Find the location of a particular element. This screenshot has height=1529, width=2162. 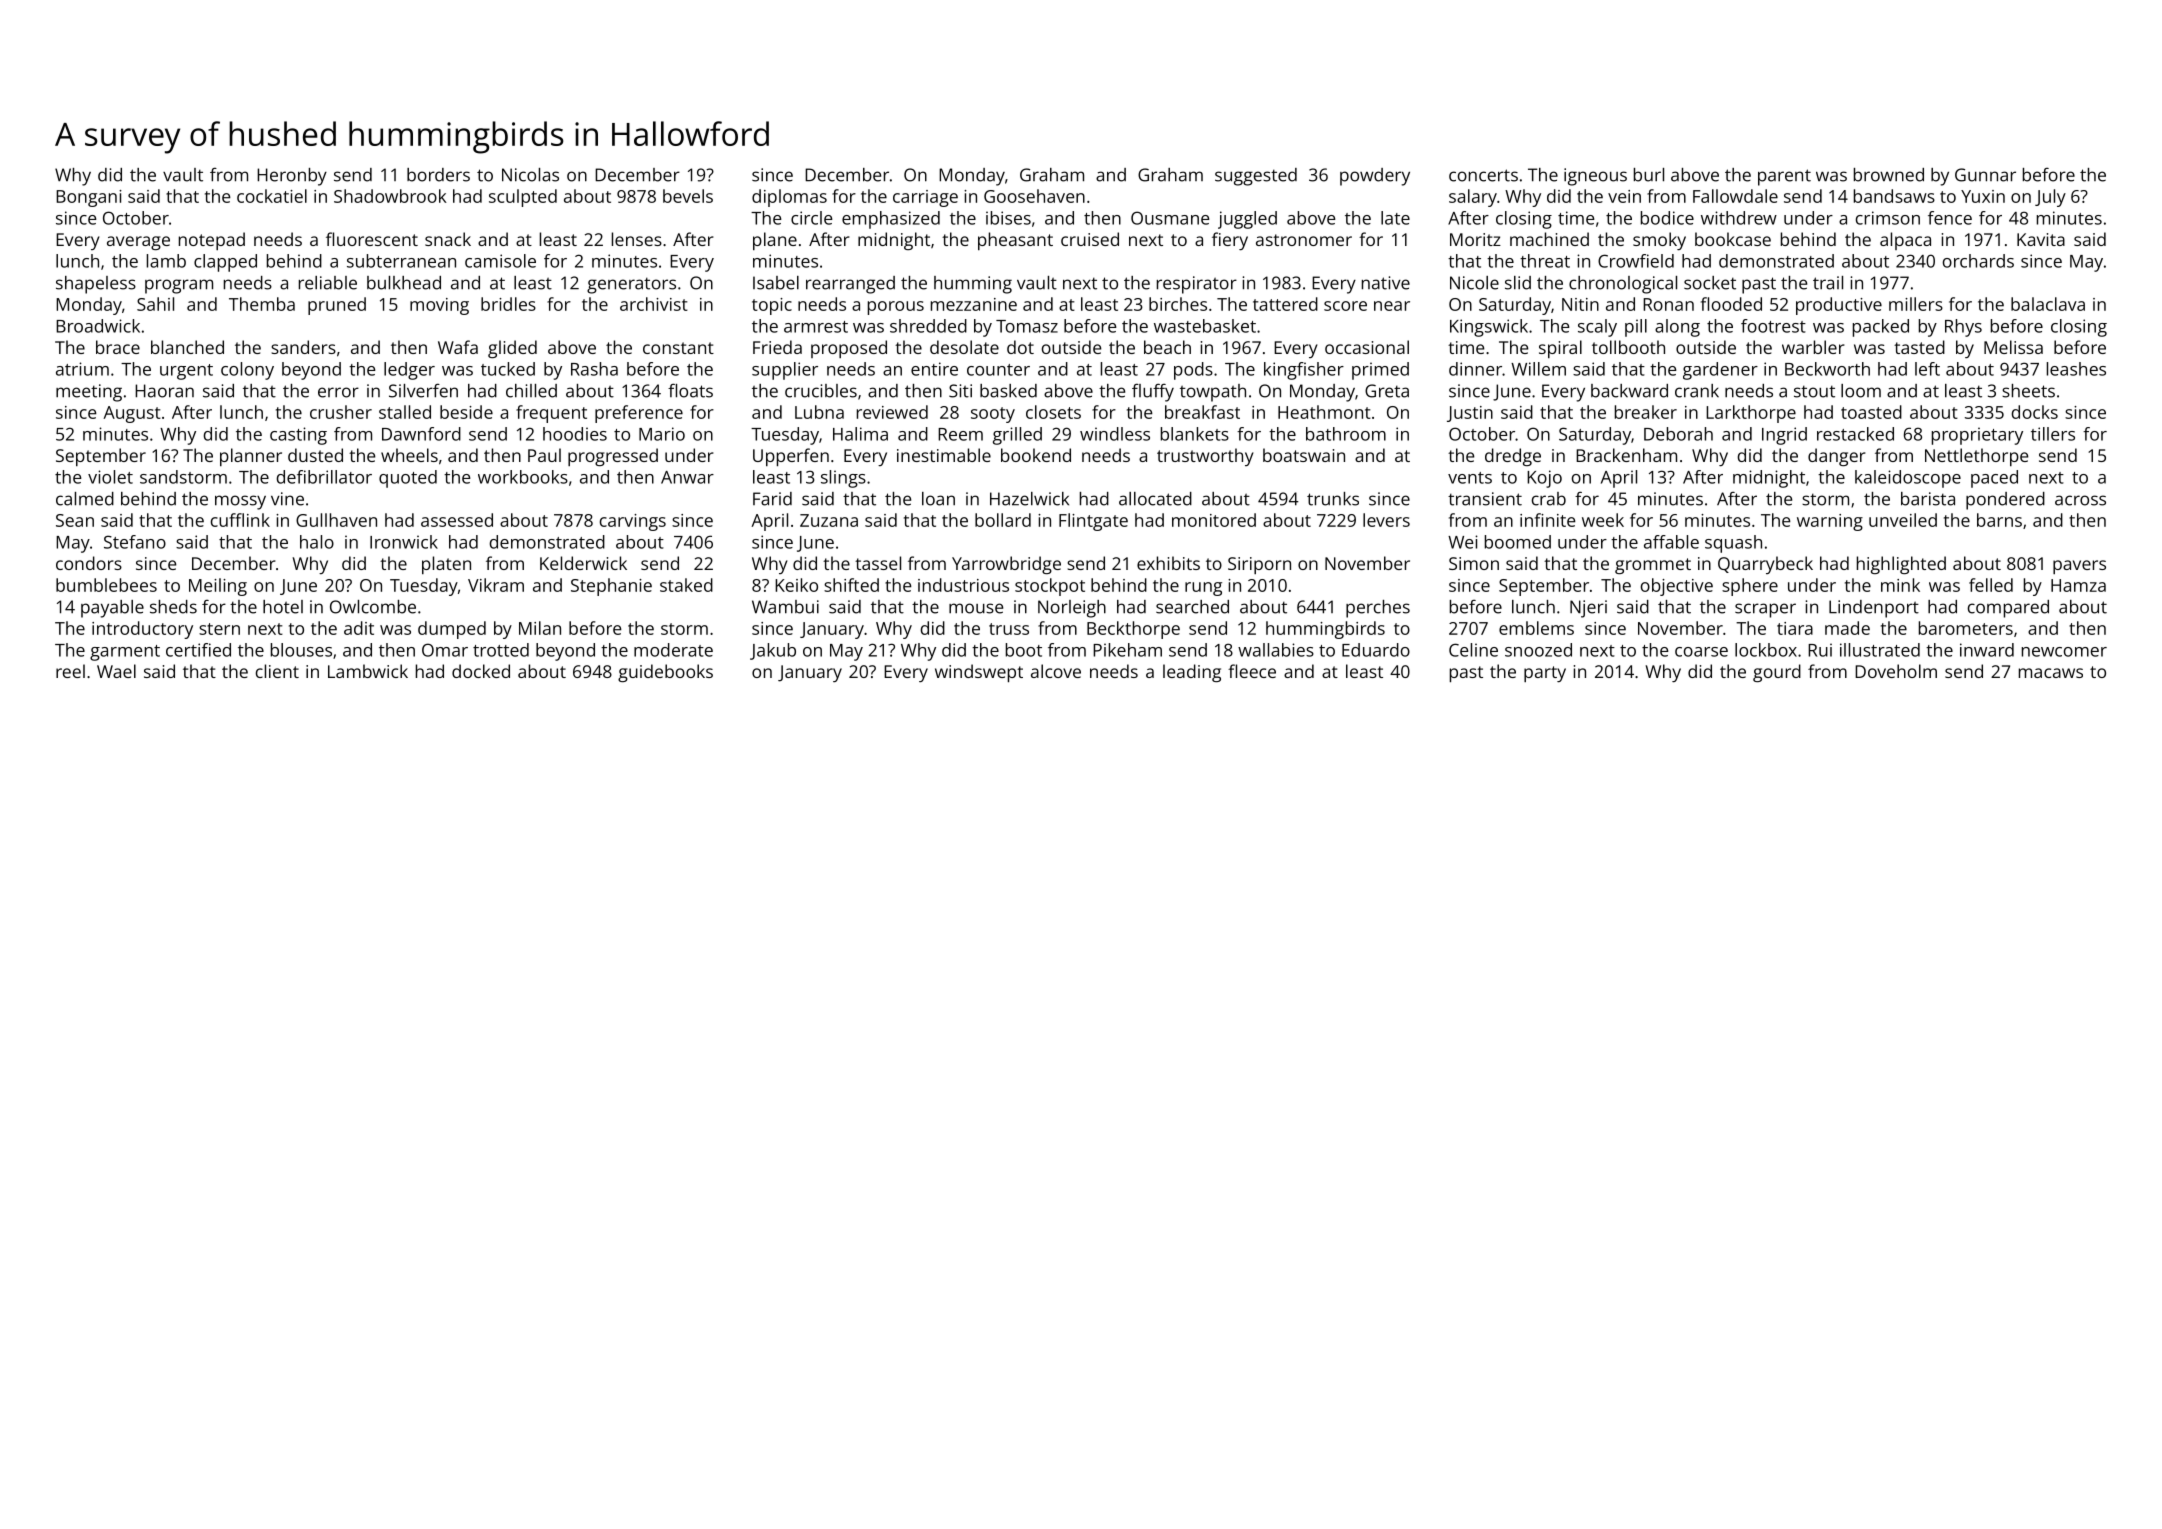

grommet is located at coordinates (1653, 566).
